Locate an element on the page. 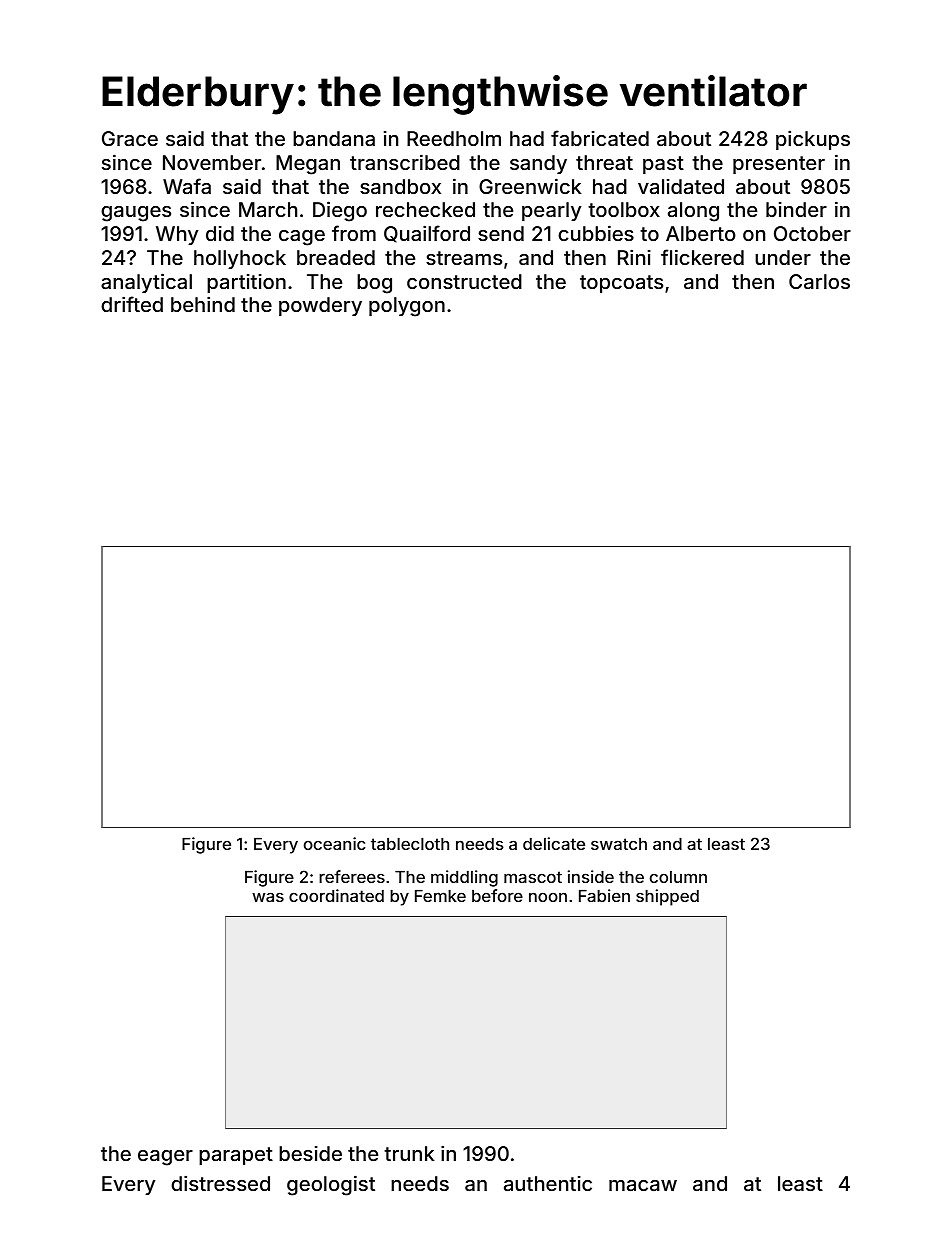 This image has width=952, height=1233. Grace is located at coordinates (130, 138).
